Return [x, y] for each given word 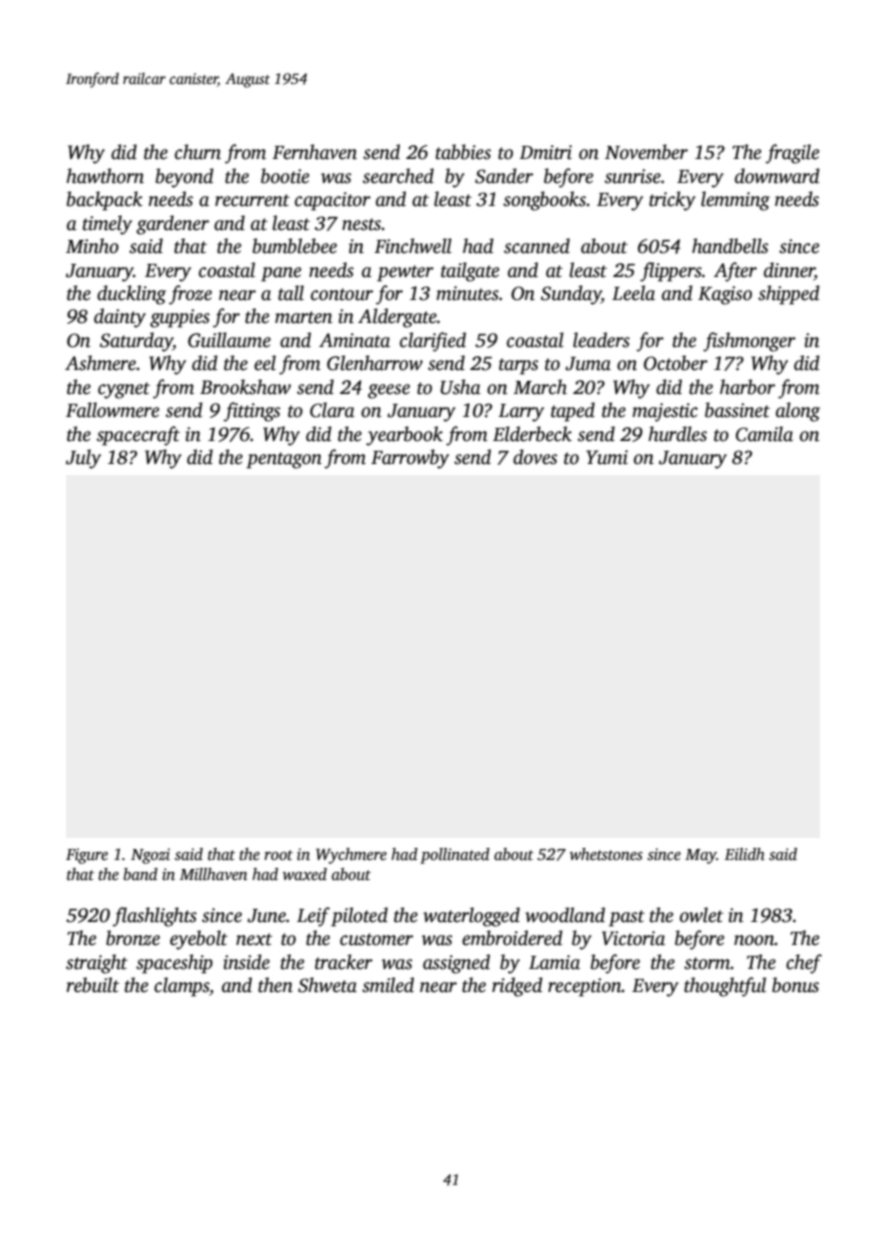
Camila [764, 434]
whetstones [606, 854]
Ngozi [150, 856]
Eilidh [745, 854]
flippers [671, 272]
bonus [795, 985]
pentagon [284, 460]
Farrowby [410, 459]
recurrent [252, 200]
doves [535, 457]
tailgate [470, 272]
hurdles [677, 434]
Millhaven [213, 874]
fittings [252, 412]
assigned [456, 964]
